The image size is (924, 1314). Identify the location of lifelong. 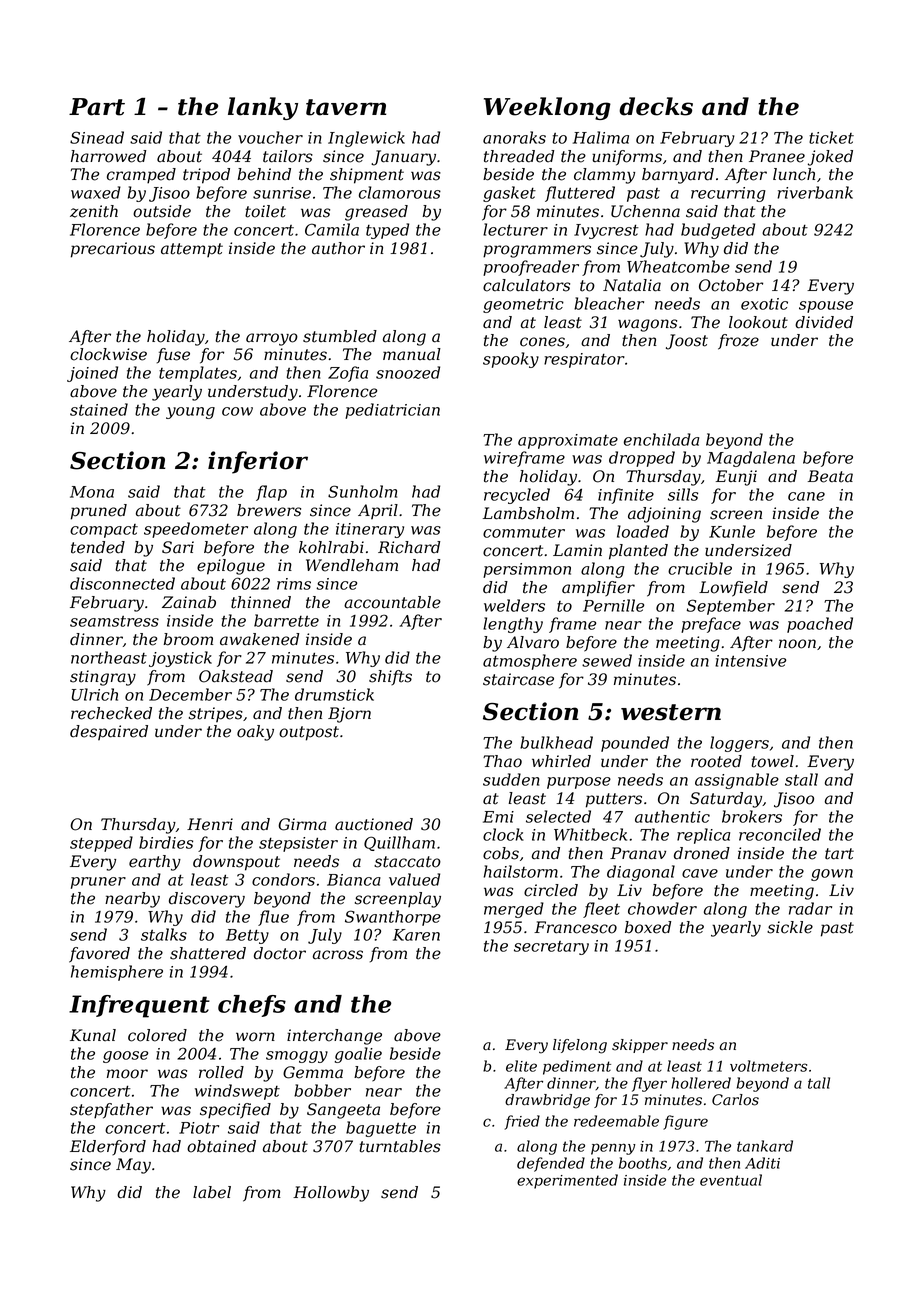
(580, 1046).
